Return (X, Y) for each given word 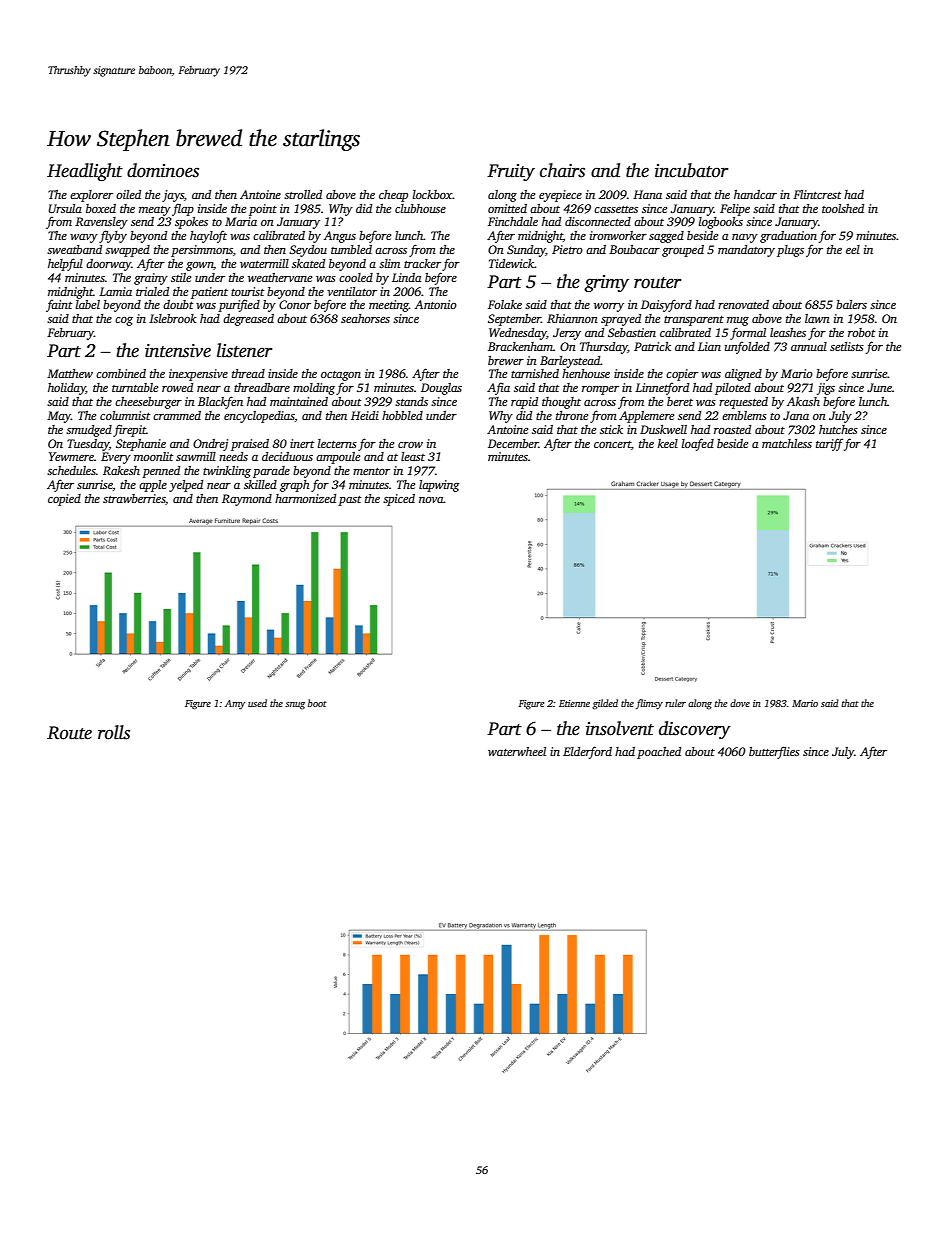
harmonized (305, 498)
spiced (399, 500)
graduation (788, 237)
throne (572, 415)
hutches (838, 429)
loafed (698, 444)
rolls (114, 732)
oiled (128, 194)
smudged (89, 431)
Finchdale (513, 221)
